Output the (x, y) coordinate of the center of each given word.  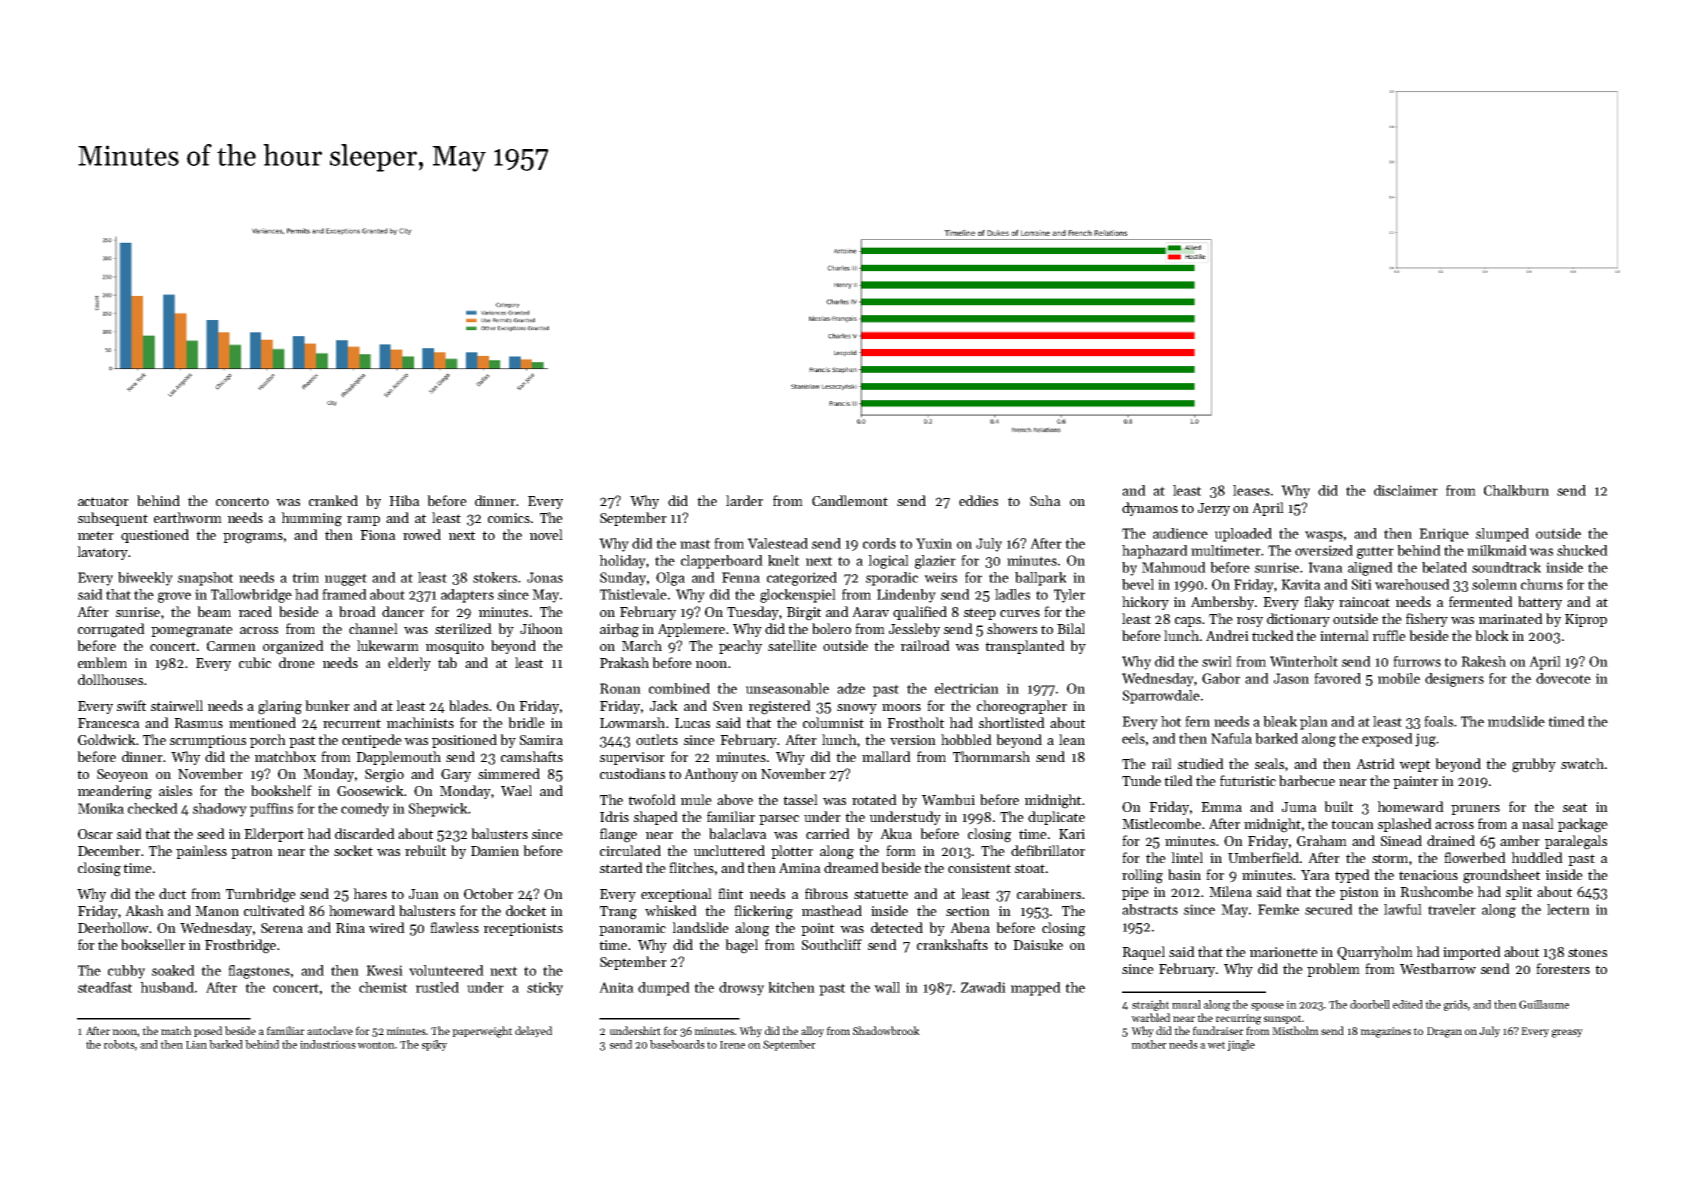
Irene (732, 1045)
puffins (271, 810)
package (1583, 825)
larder (744, 500)
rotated (874, 799)
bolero (831, 628)
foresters (1563, 968)
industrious (328, 1044)
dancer (403, 611)
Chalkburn (1516, 490)
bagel (741, 946)
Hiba (404, 500)
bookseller (153, 944)
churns (1542, 584)
